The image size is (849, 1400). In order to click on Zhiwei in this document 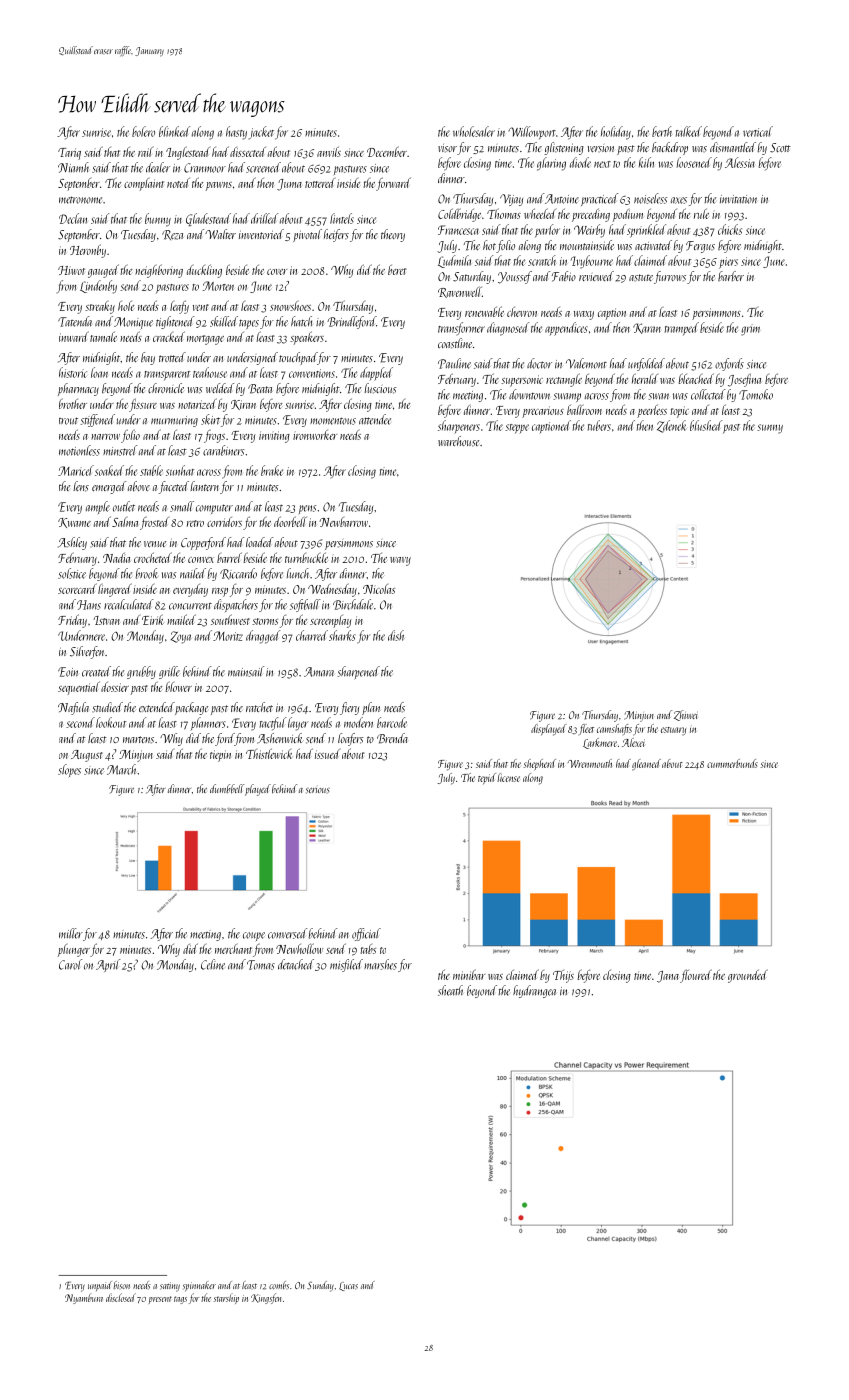, I will do `click(686, 715)`.
